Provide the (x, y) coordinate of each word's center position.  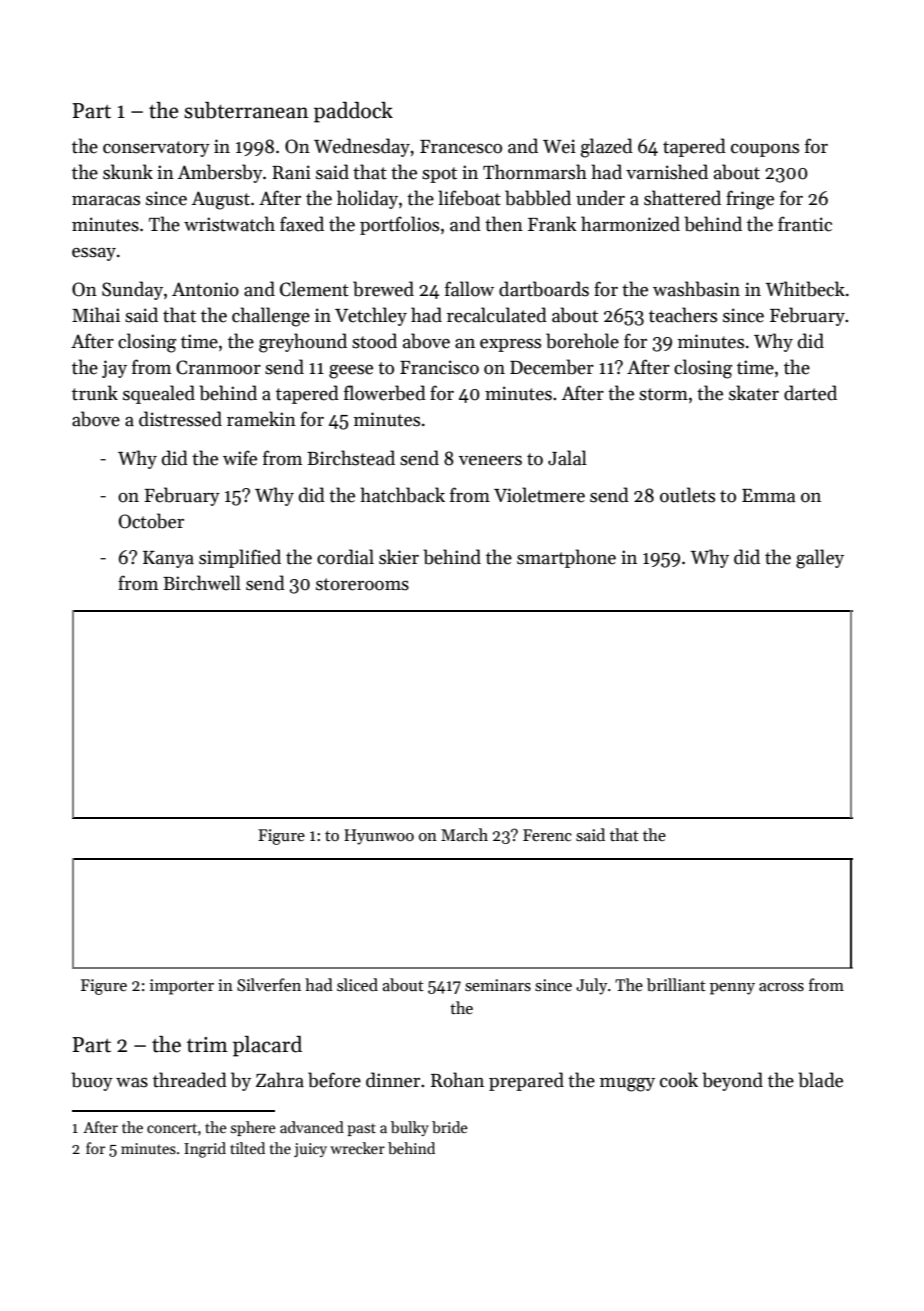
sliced (357, 984)
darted (810, 393)
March (464, 834)
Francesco (461, 147)
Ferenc (547, 835)
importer (182, 987)
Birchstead (351, 458)
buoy (92, 1081)
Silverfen (269, 984)
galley (820, 559)
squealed (159, 394)
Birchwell (202, 583)
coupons (765, 150)
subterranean (246, 110)
